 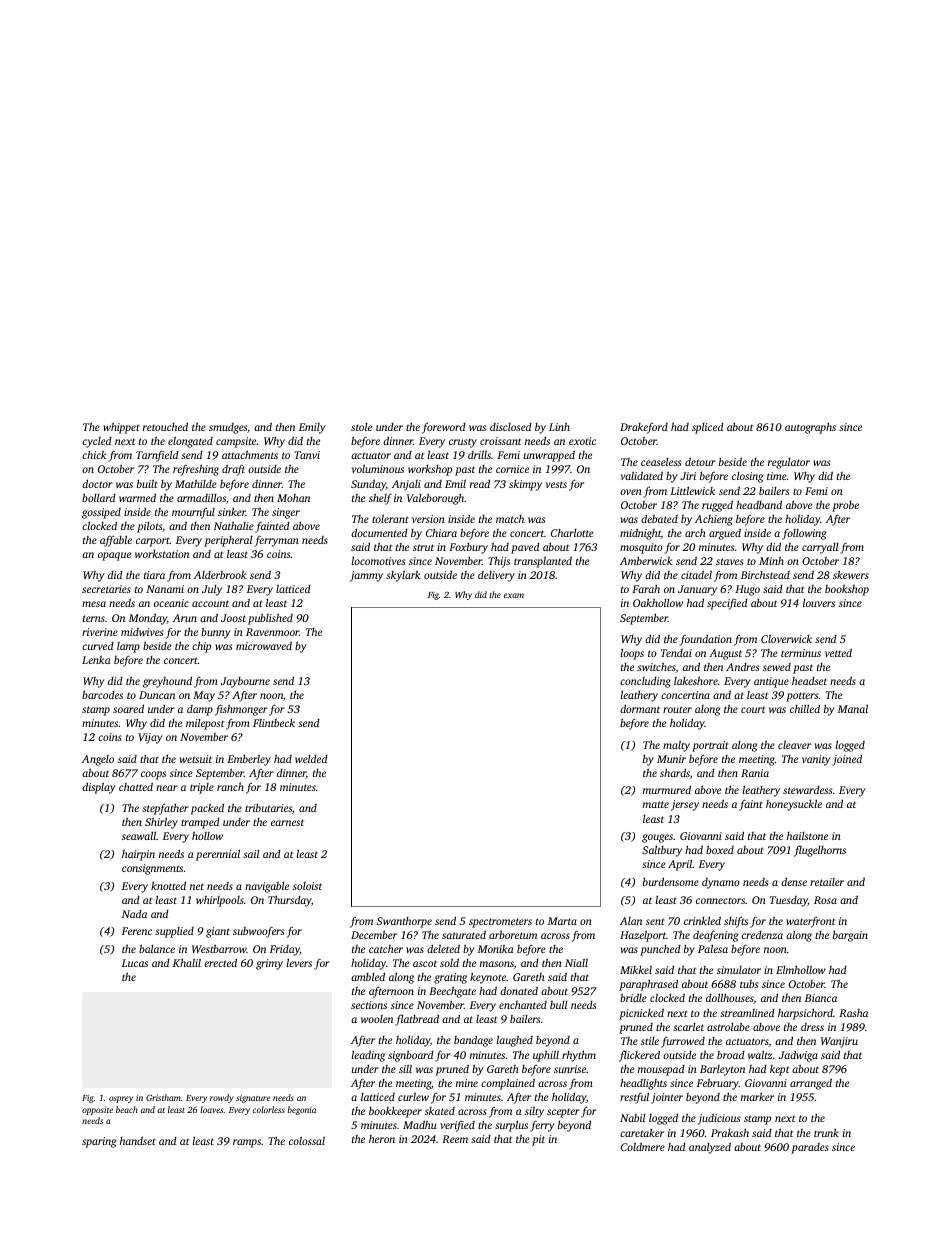 What do you see at coordinates (455, 1139) in the image?
I see `Reem` at bounding box center [455, 1139].
